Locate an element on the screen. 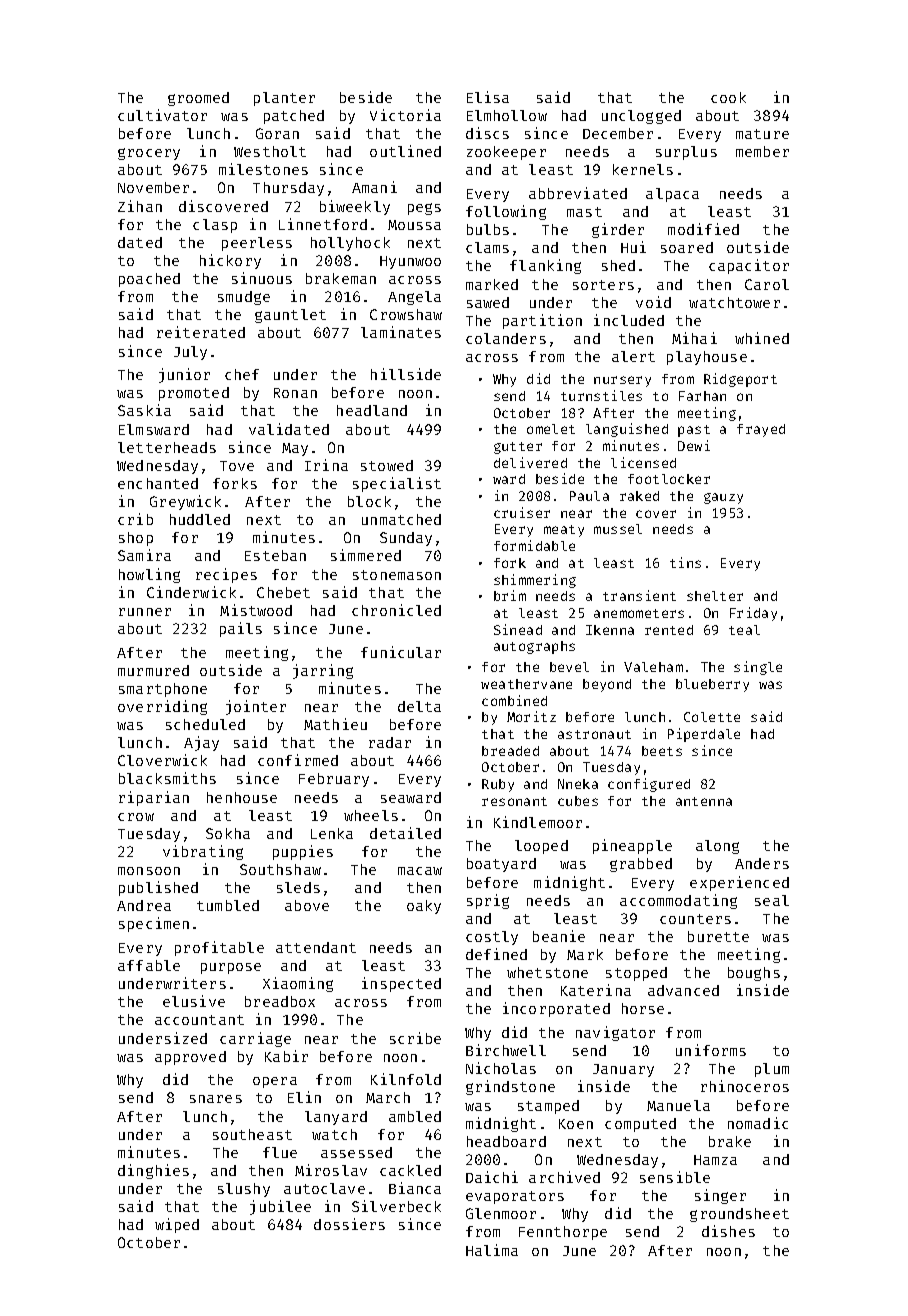 The image size is (908, 1316). dossiers is located at coordinates (349, 1224).
